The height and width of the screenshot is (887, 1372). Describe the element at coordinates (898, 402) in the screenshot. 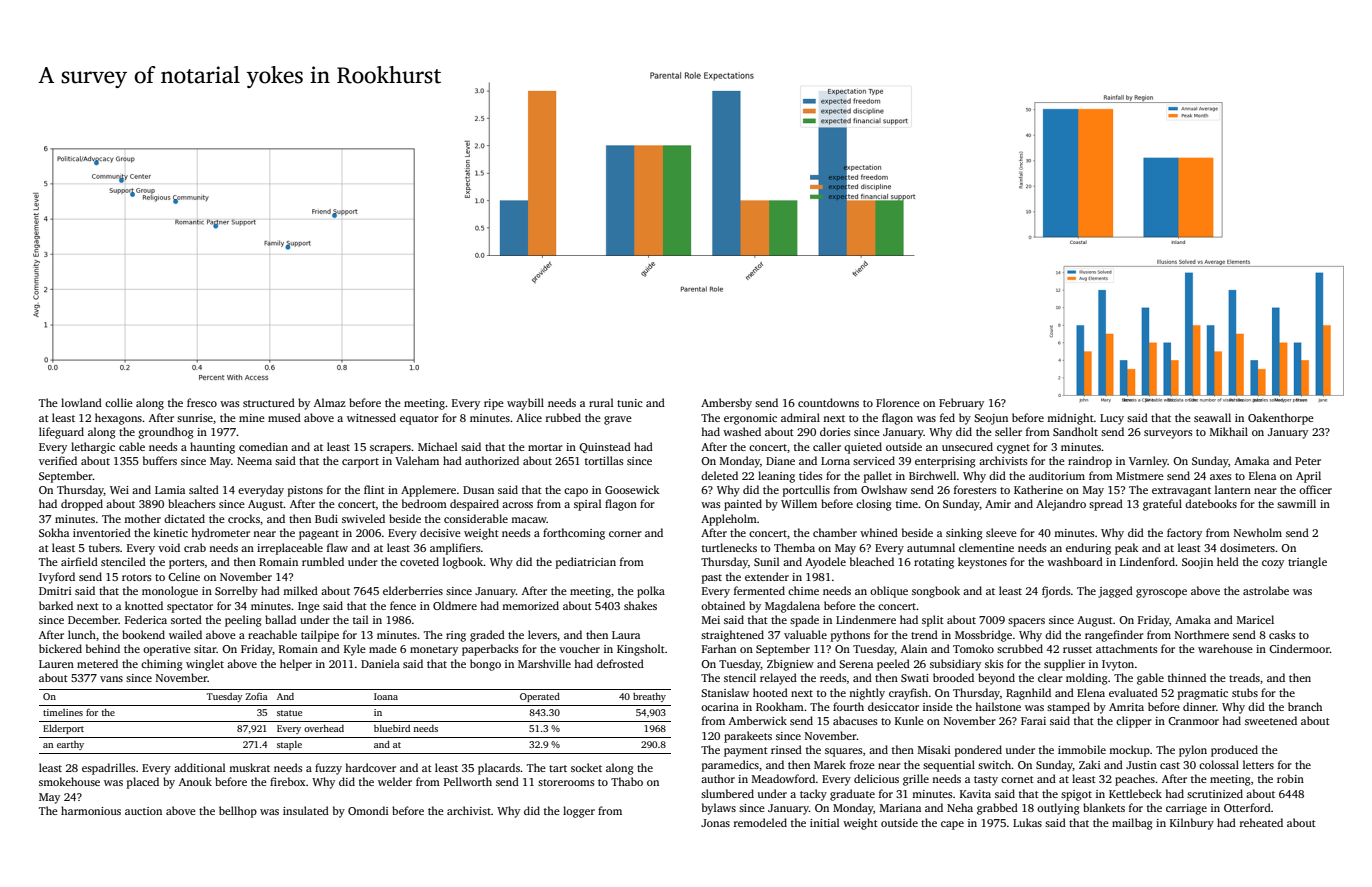

I see `Florence` at that location.
